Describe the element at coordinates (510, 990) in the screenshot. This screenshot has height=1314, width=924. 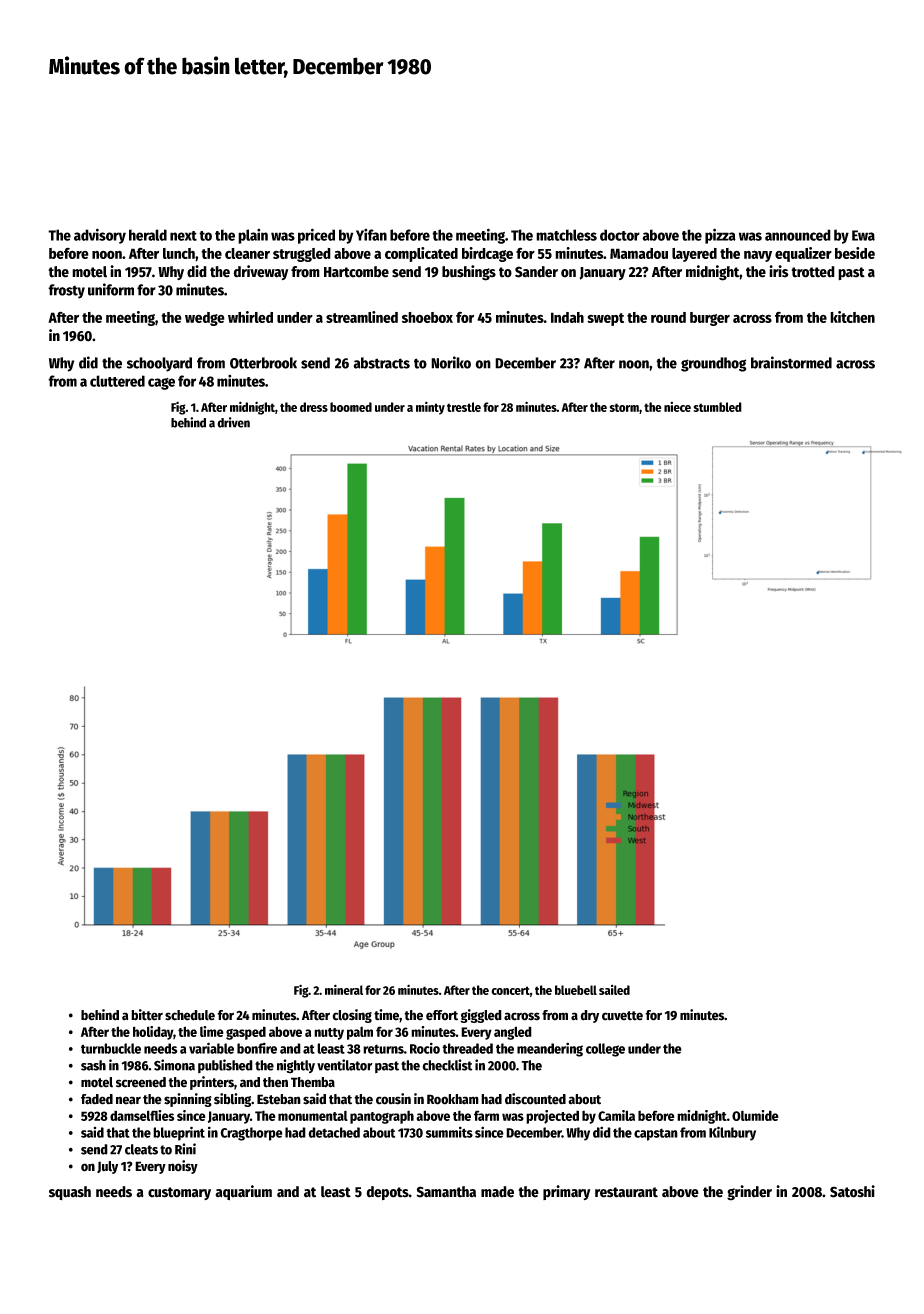
I see `concert` at that location.
